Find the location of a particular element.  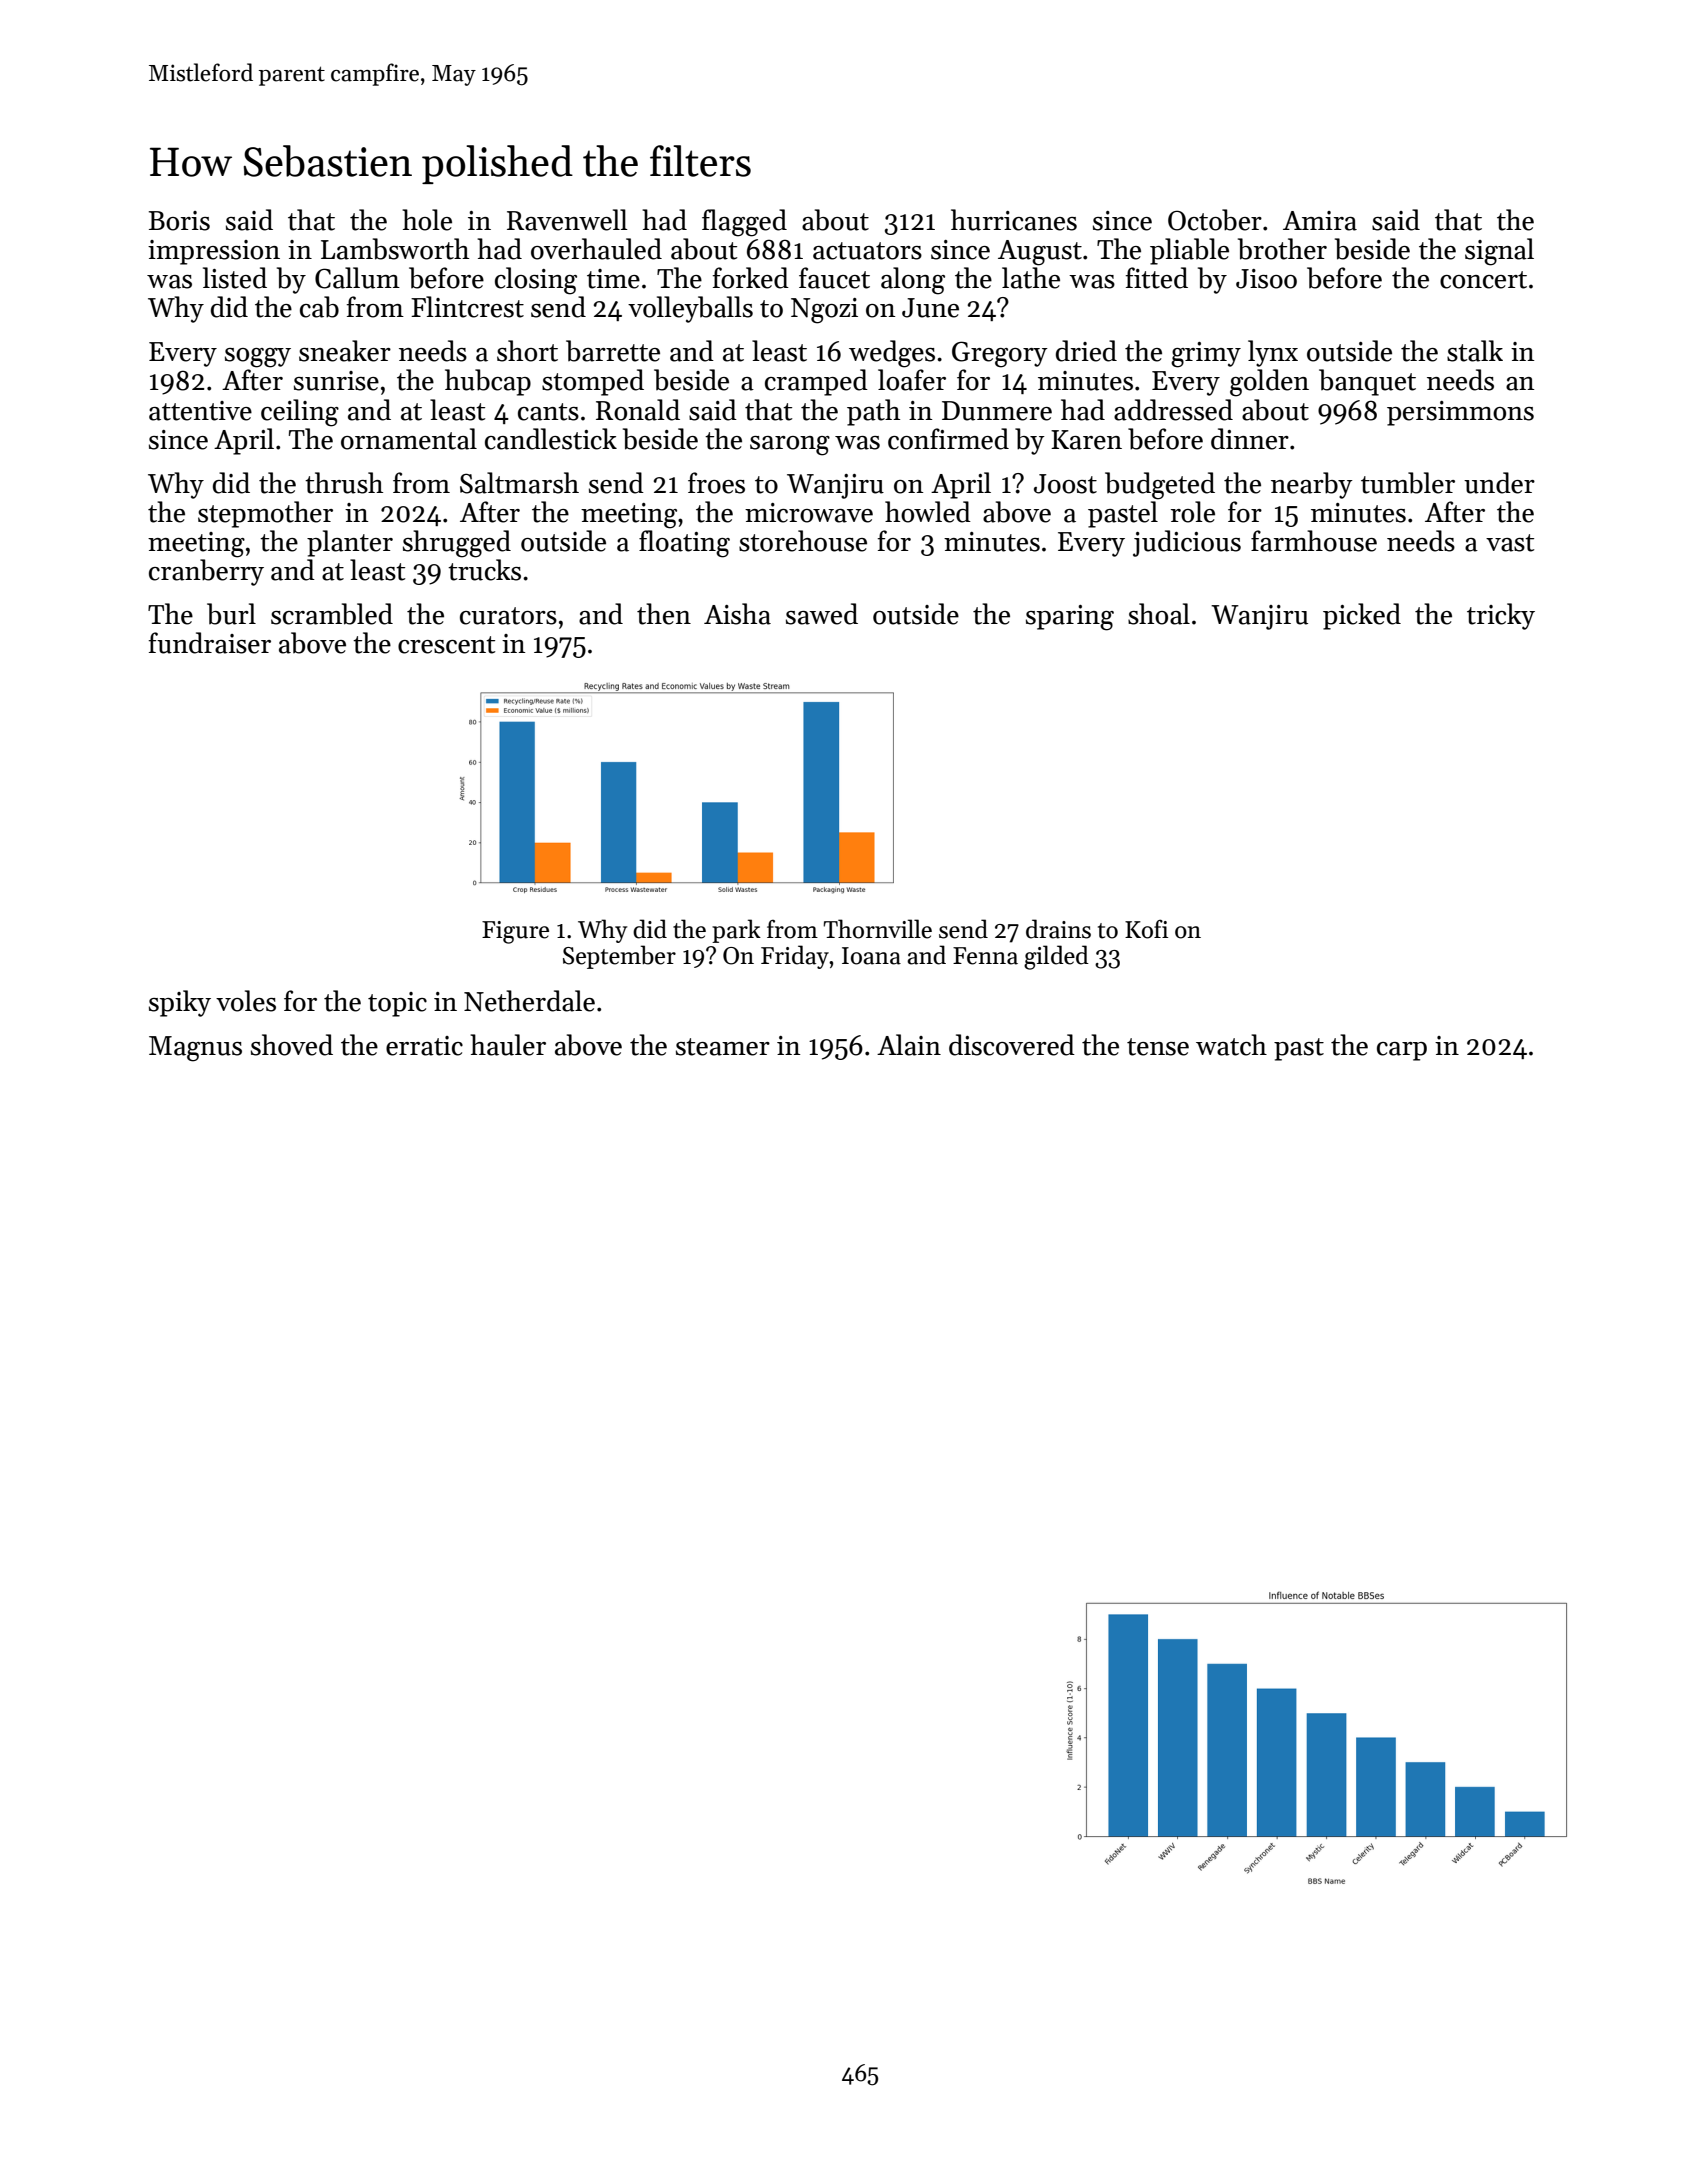

picked is located at coordinates (1362, 616).
